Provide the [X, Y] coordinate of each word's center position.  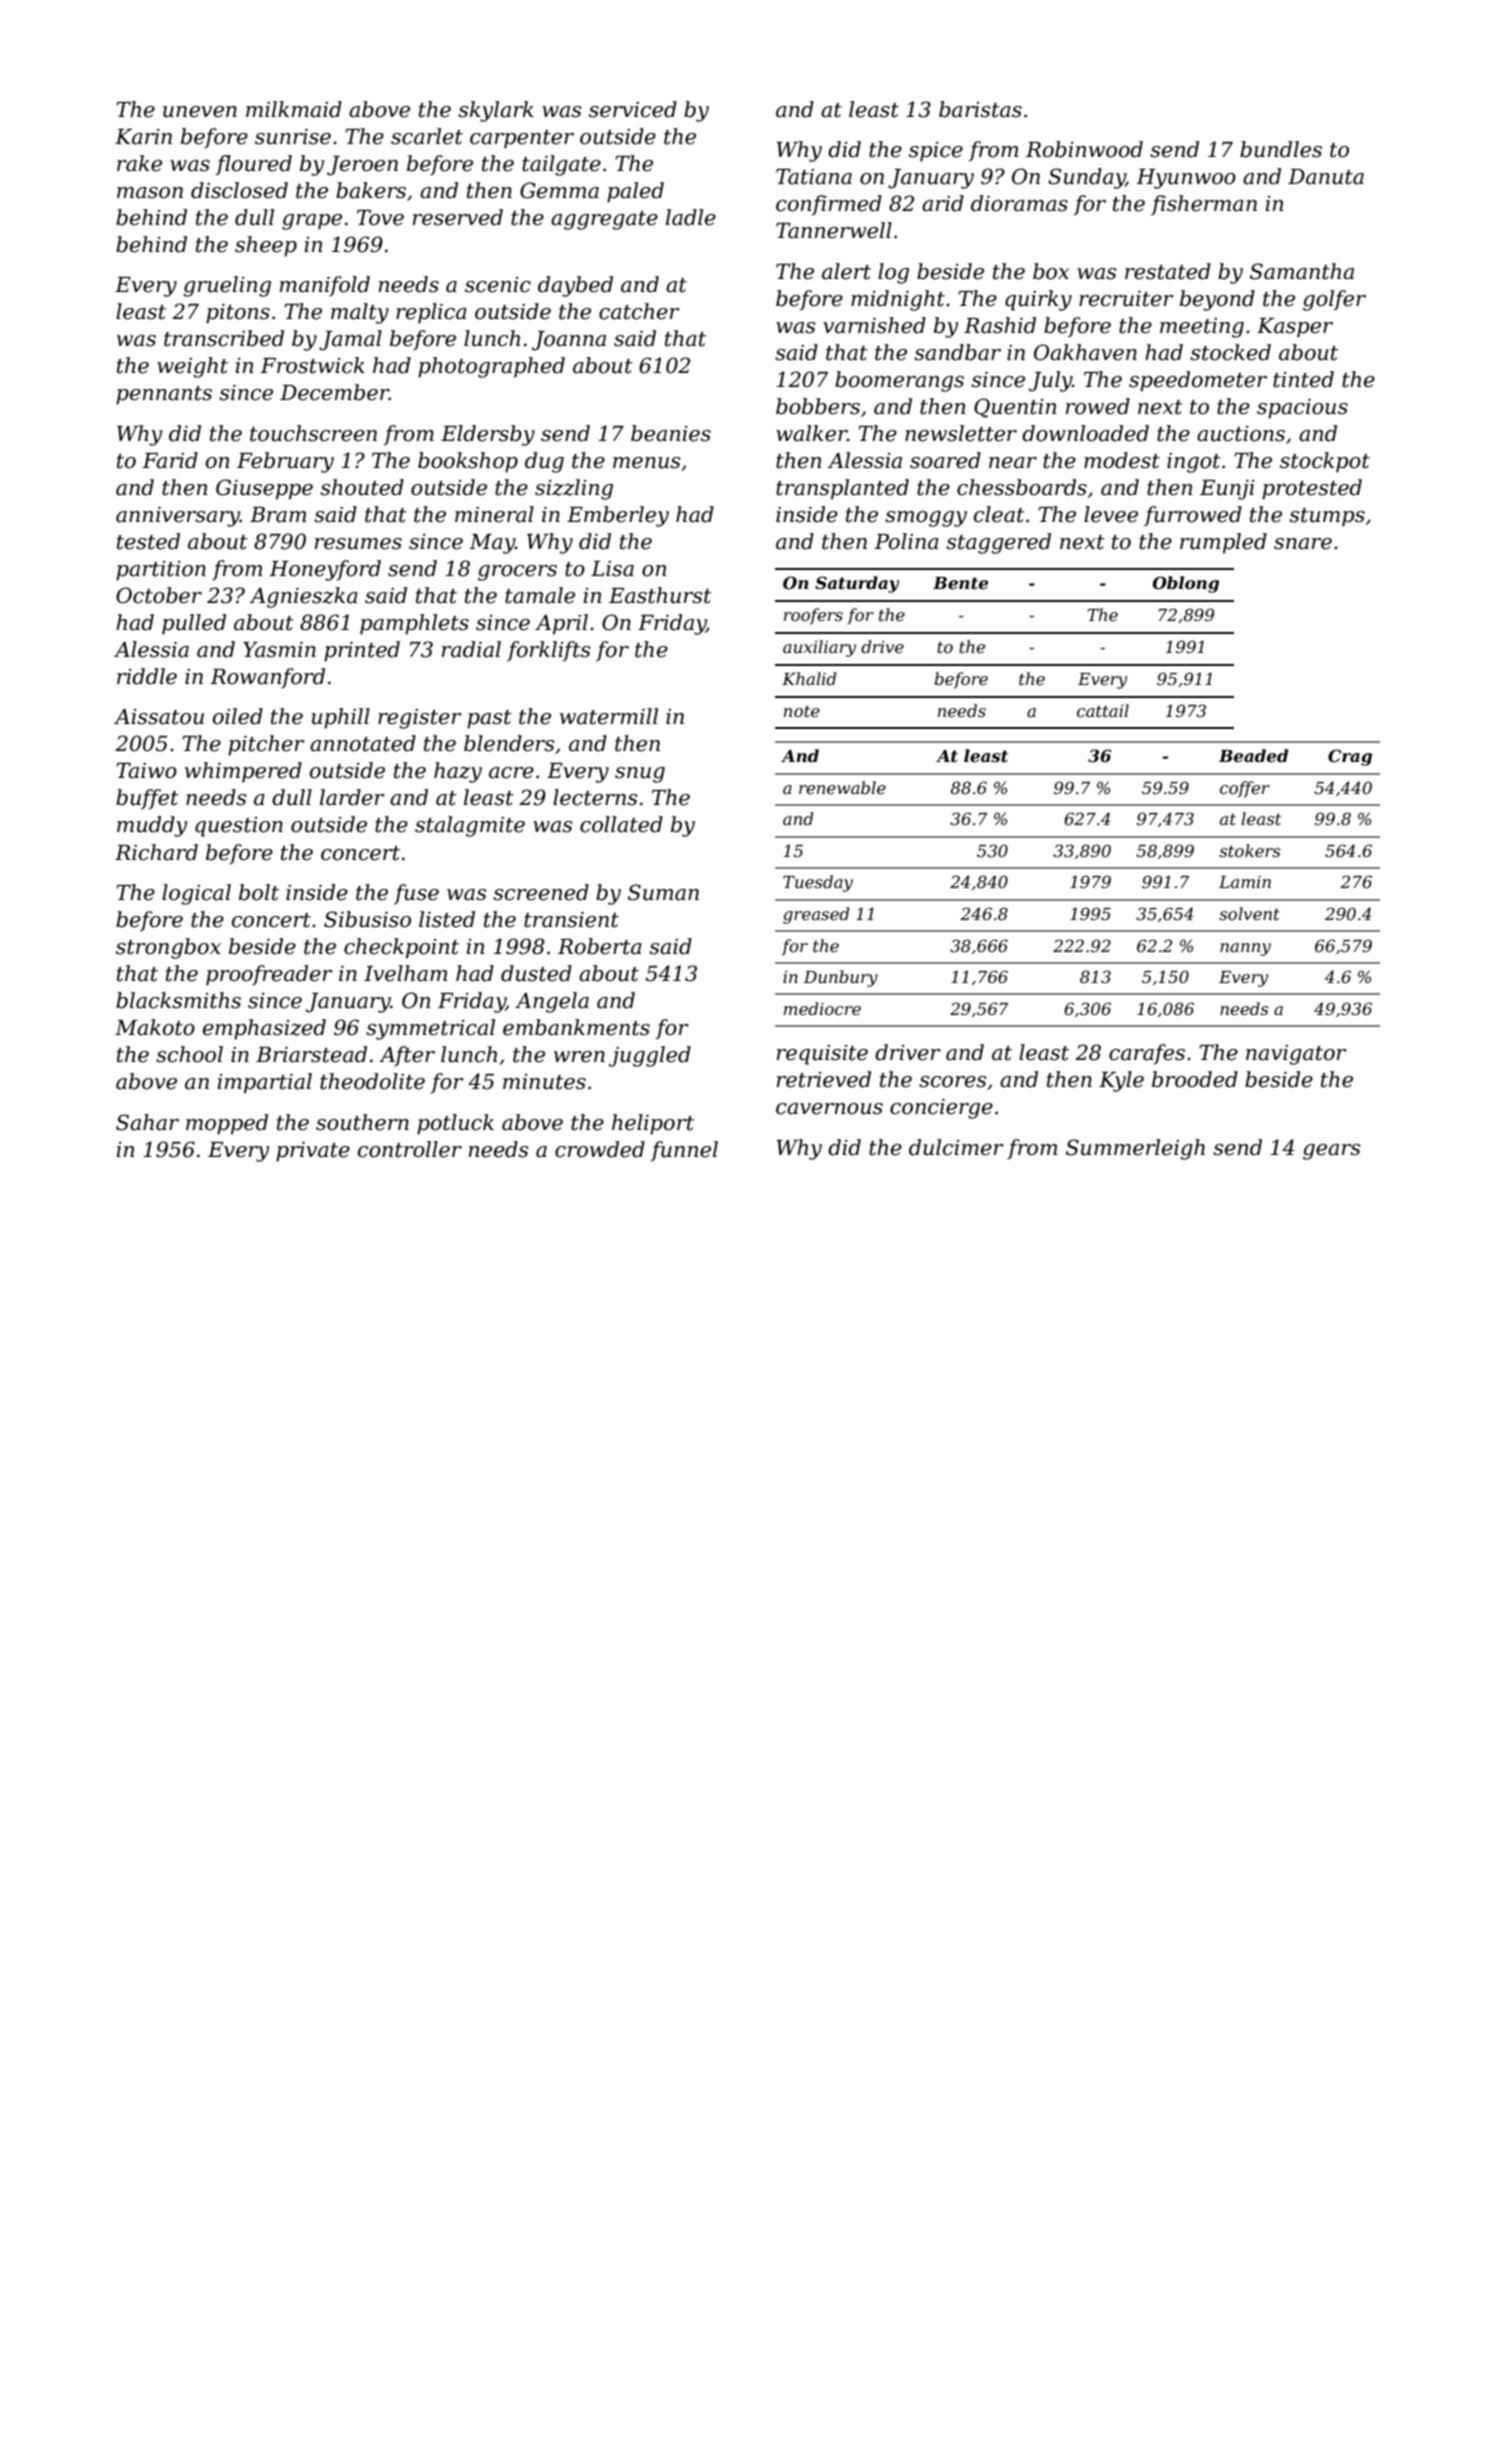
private [313, 1152]
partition [161, 571]
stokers [1250, 850]
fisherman [1204, 205]
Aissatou [159, 717]
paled [635, 192]
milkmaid [294, 109]
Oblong [1186, 584]
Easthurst [660, 595]
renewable [842, 787]
